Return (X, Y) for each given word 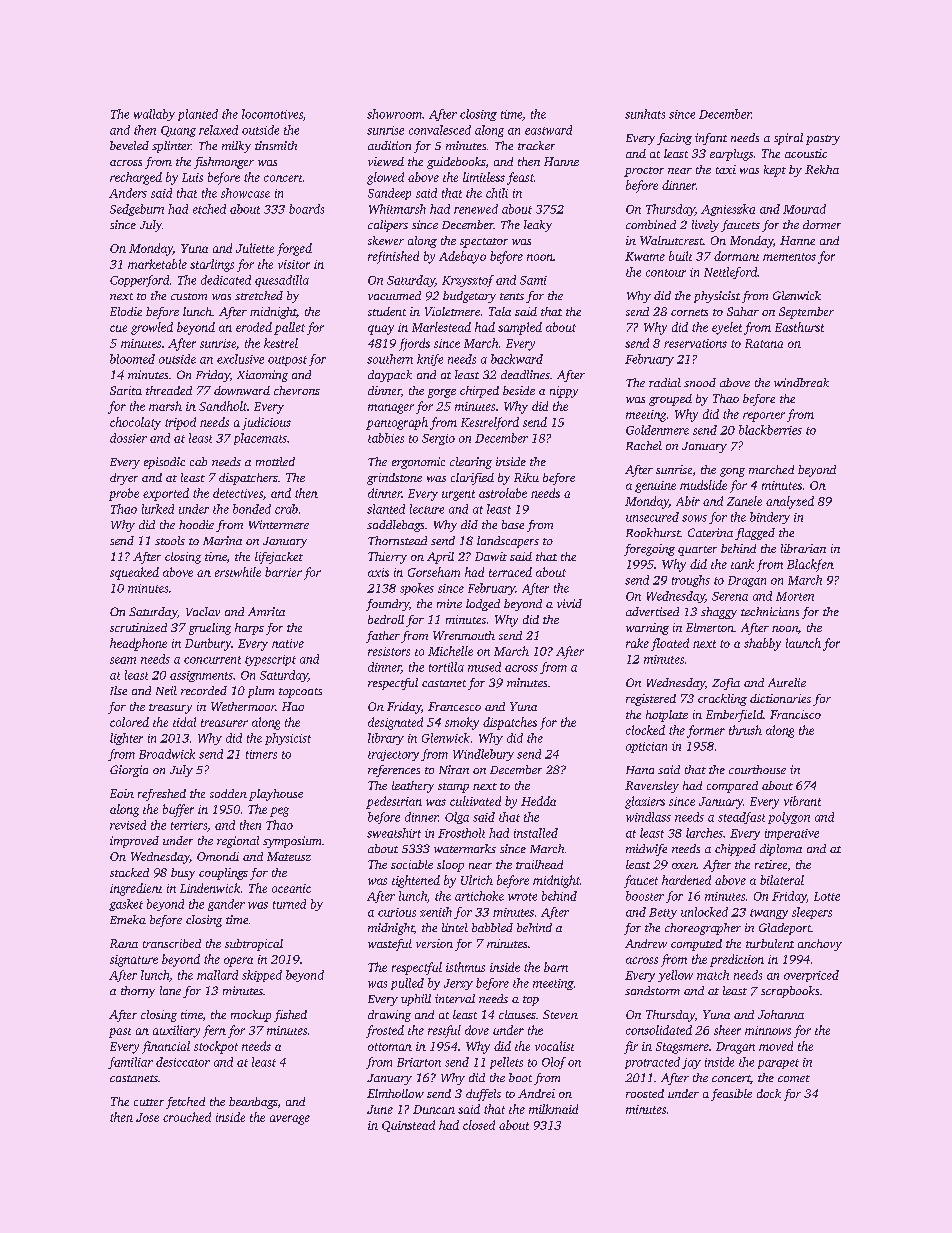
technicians (770, 611)
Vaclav (203, 611)
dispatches (510, 723)
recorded (204, 690)
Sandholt (223, 406)
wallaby (154, 115)
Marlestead (441, 327)
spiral (788, 139)
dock (769, 1093)
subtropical (254, 945)
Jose (147, 1117)
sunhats (645, 114)
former (706, 731)
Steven (560, 1014)
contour (666, 273)
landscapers (508, 542)
